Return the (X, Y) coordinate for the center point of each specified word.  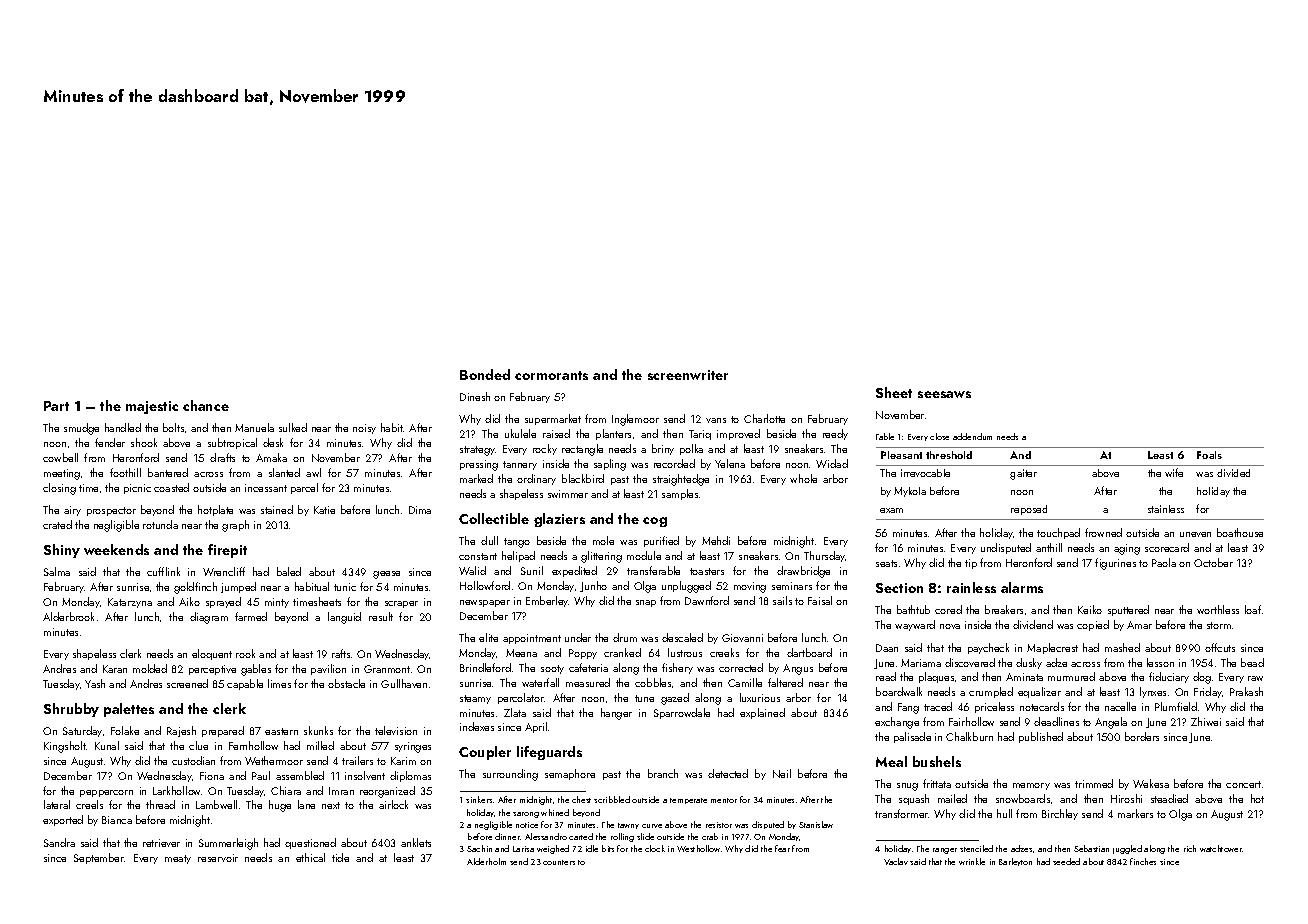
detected (728, 773)
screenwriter (688, 375)
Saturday (82, 731)
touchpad (1058, 533)
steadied (1169, 798)
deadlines (1056, 721)
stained (277, 509)
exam (891, 510)
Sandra (59, 842)
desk (273, 442)
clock (655, 848)
